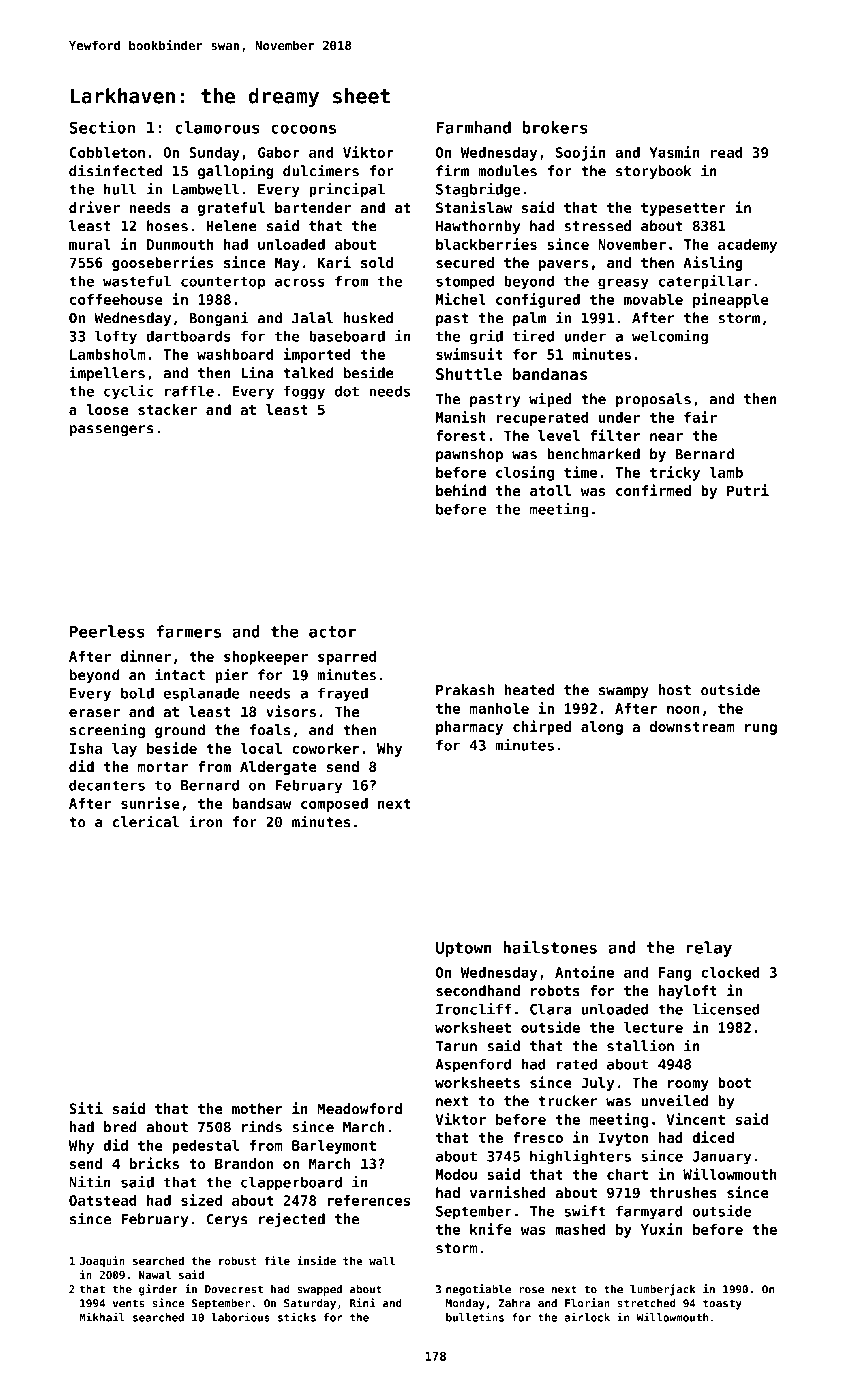 Image resolution: width=849 pixels, height=1400 pixels. Describe the element at coordinates (554, 127) in the screenshot. I see `brokers` at that location.
